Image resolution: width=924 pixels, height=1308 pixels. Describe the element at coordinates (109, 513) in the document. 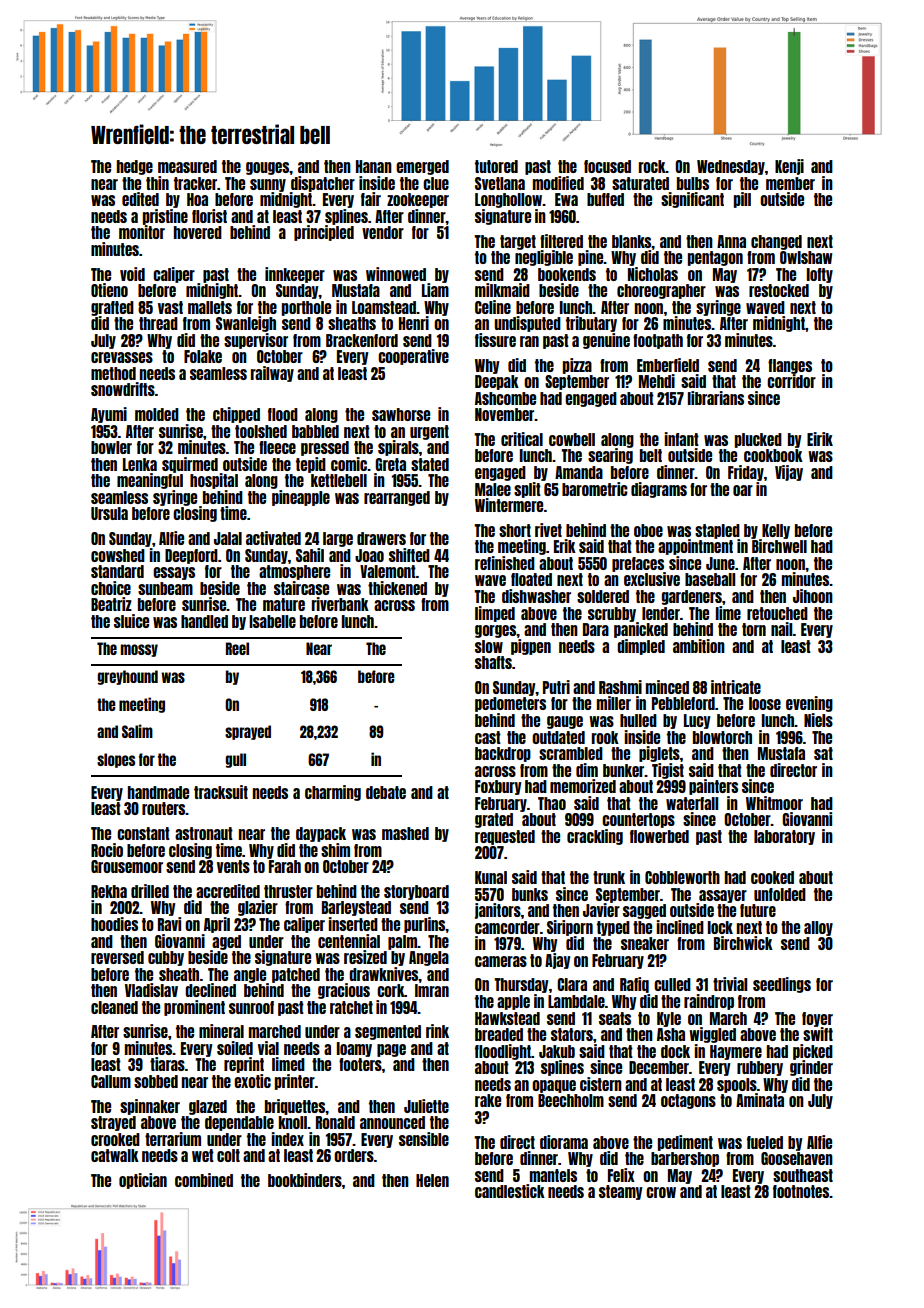

I see `Ursula` at that location.
